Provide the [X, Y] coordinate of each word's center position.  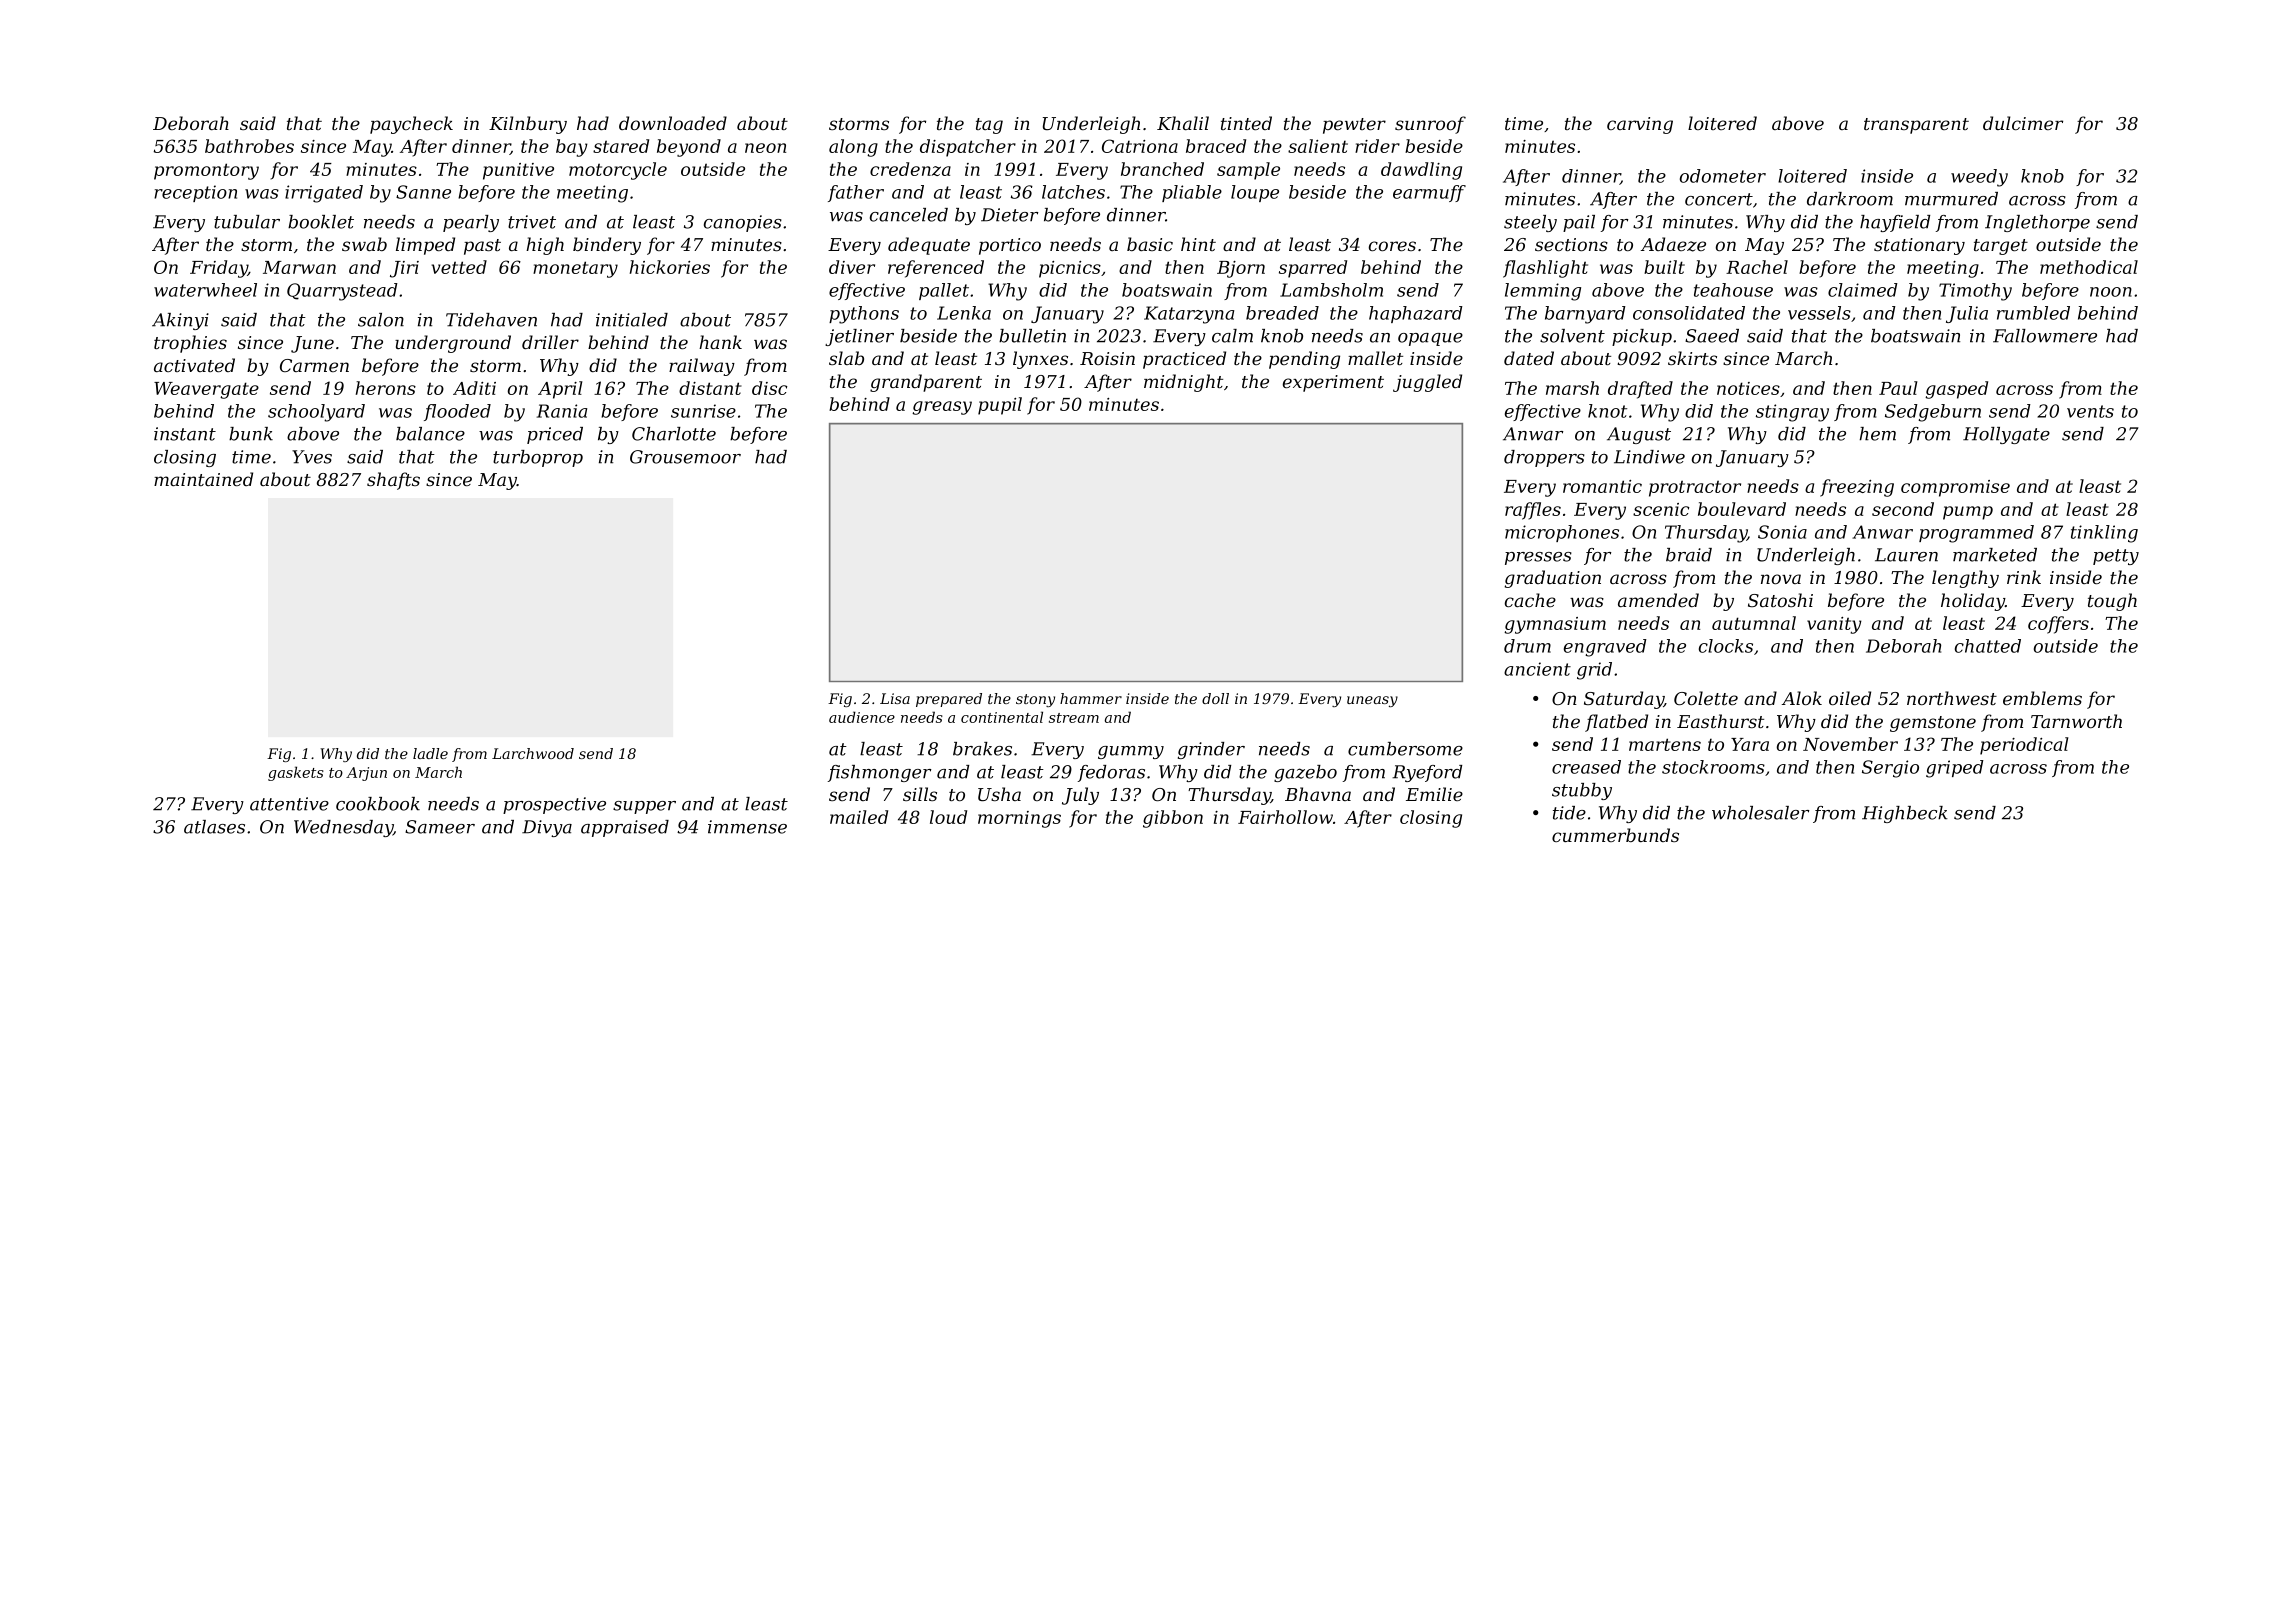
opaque [1430, 339]
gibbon [1173, 819]
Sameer [440, 827]
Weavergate [206, 390]
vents [2090, 411]
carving [1640, 125]
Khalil [1183, 123]
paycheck [411, 125]
